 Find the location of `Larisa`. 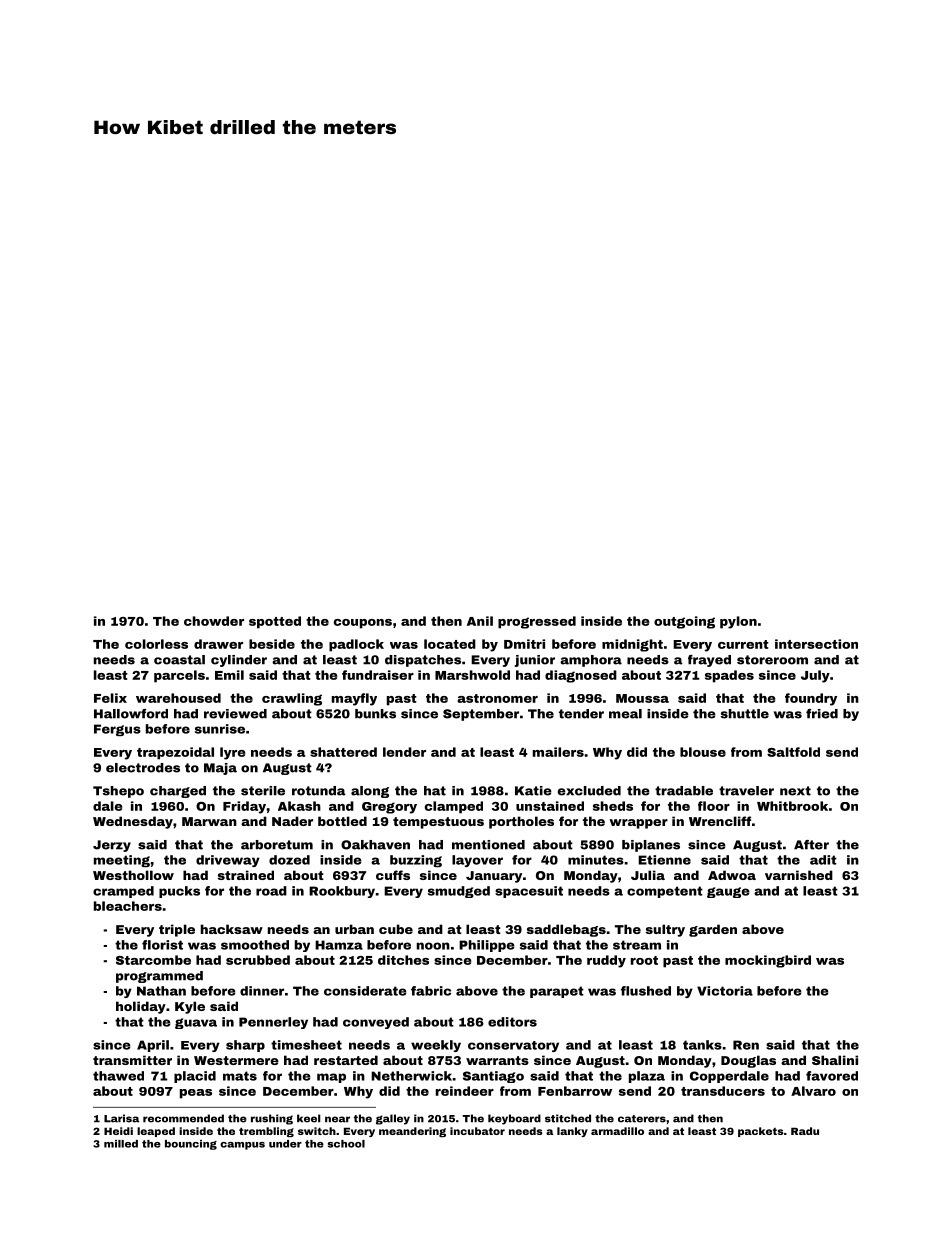

Larisa is located at coordinates (121, 1118).
